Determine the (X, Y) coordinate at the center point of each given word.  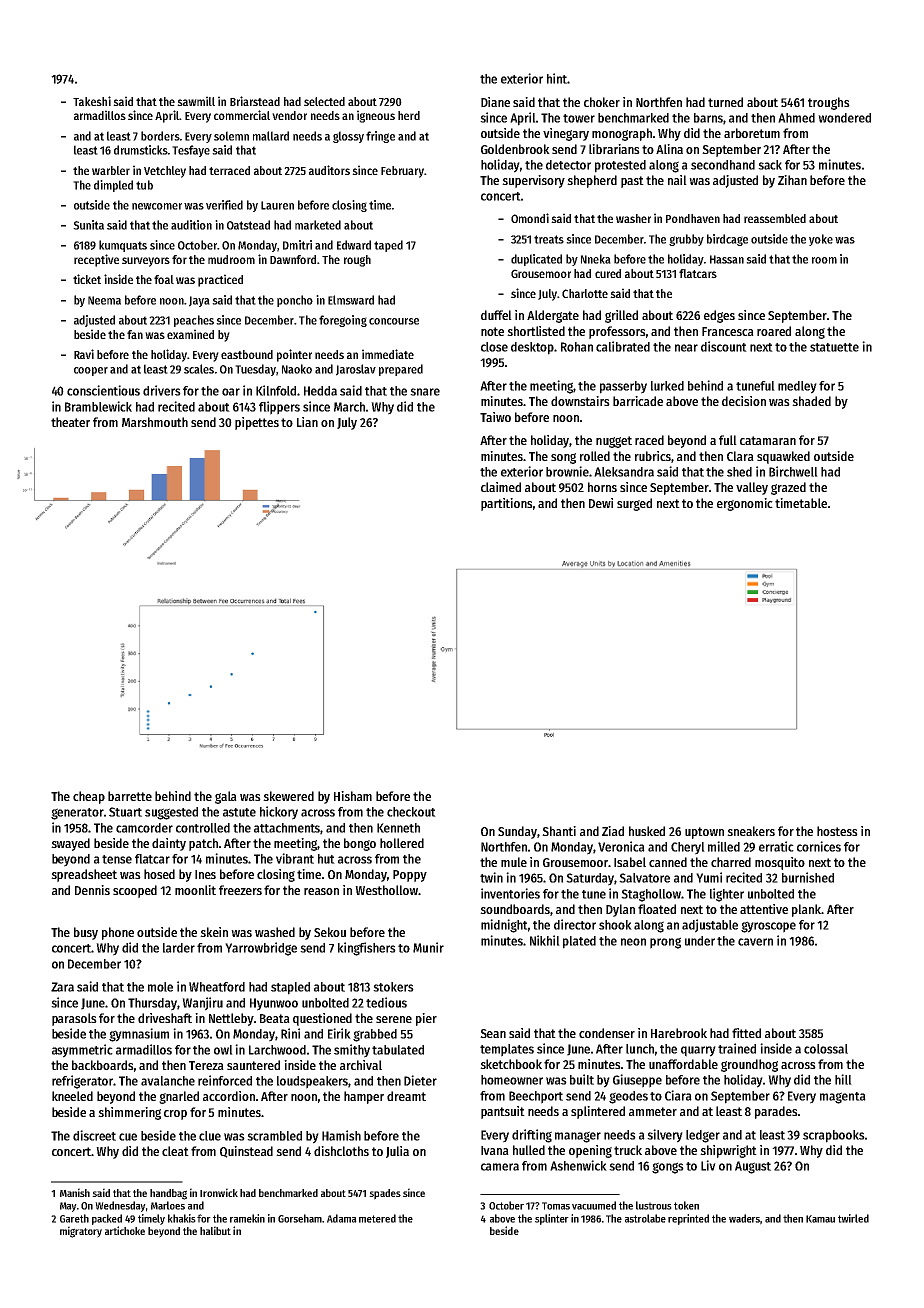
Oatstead (248, 225)
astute (239, 812)
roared (774, 331)
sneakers (751, 831)
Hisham (353, 796)
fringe (380, 137)
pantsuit (503, 1112)
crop (175, 1115)
